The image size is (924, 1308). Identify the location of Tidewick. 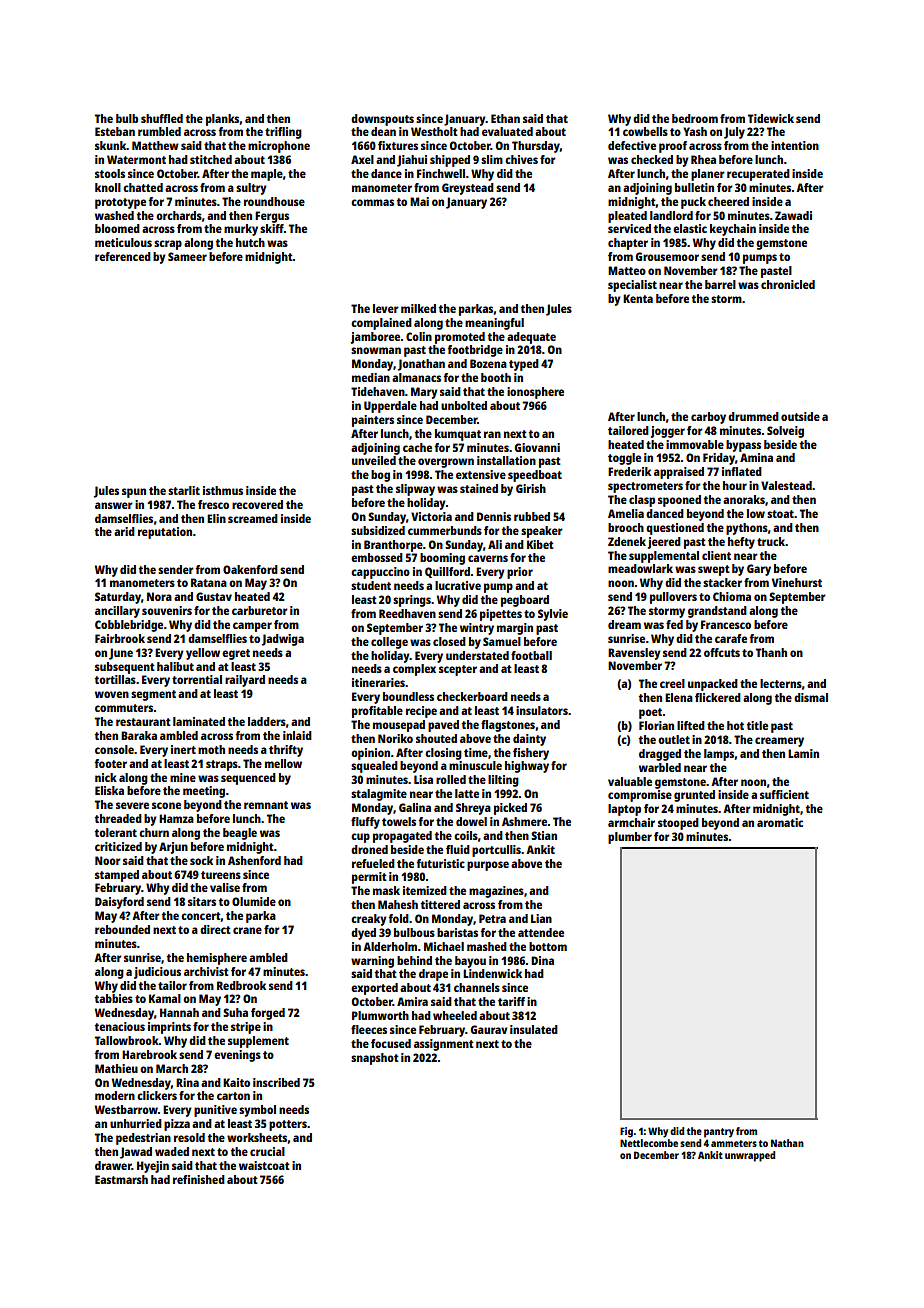
(771, 118).
